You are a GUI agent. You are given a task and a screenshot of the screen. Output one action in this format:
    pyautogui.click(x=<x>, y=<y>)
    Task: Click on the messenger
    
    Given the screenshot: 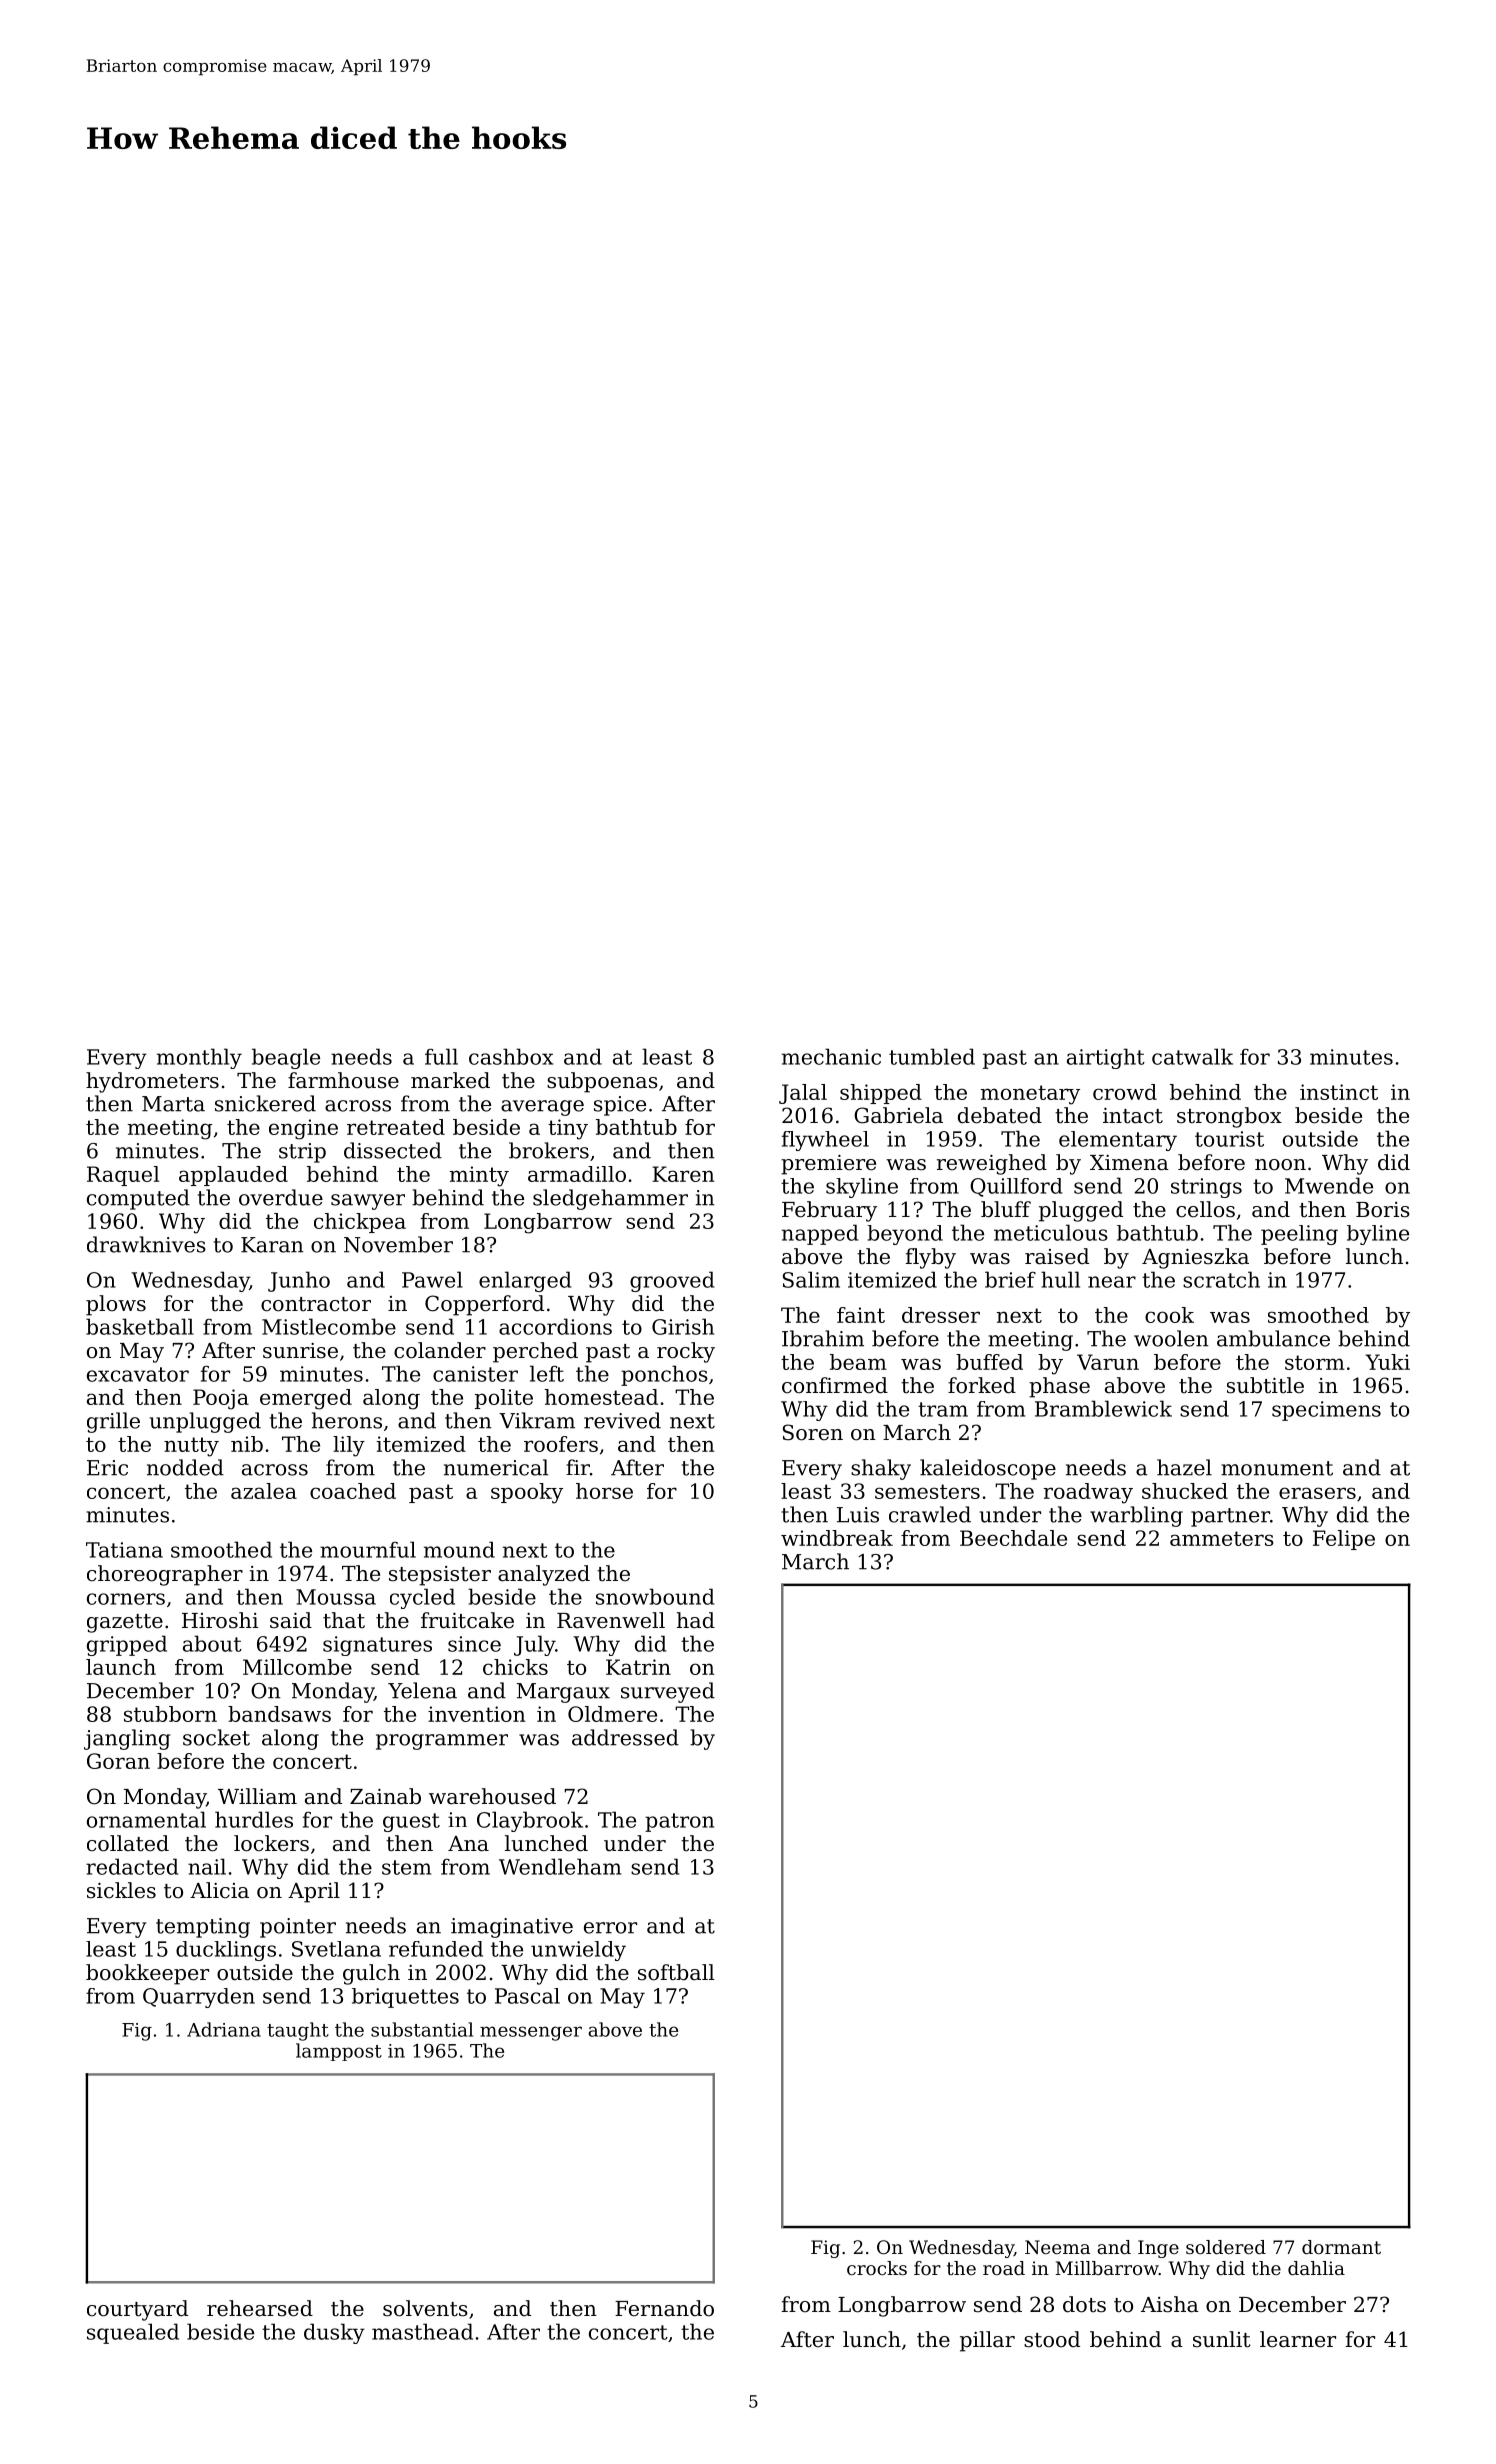 What is the action you would take?
    pyautogui.click(x=531, y=2033)
